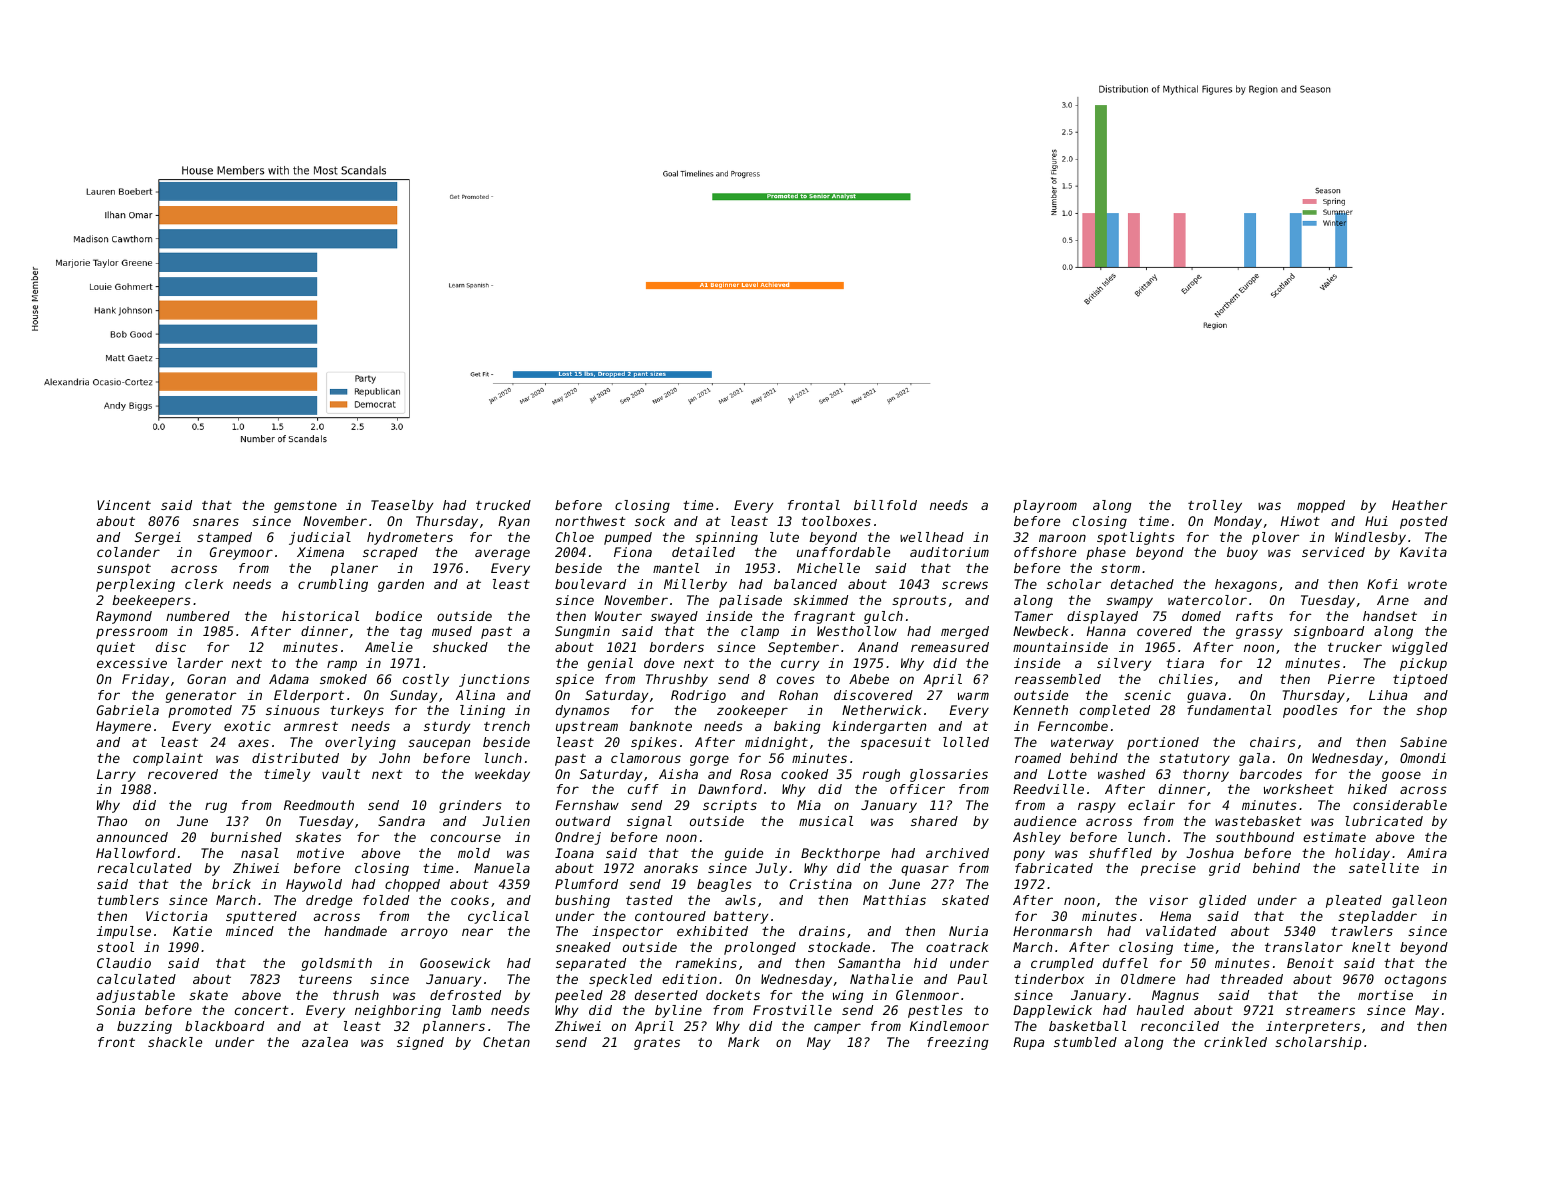  What do you see at coordinates (1185, 663) in the page?
I see `tiara` at bounding box center [1185, 663].
